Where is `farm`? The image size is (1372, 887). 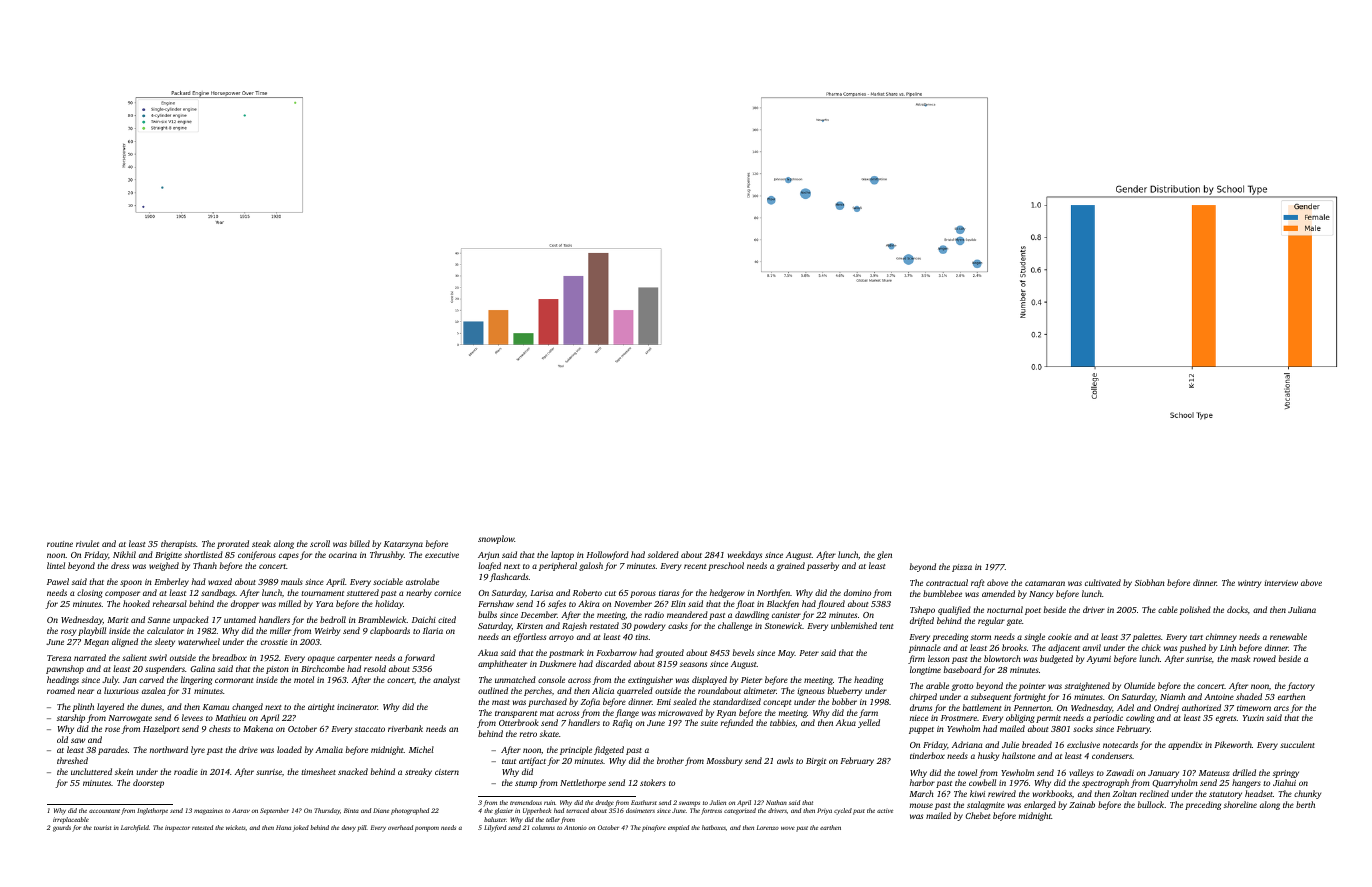 farm is located at coordinates (868, 713).
